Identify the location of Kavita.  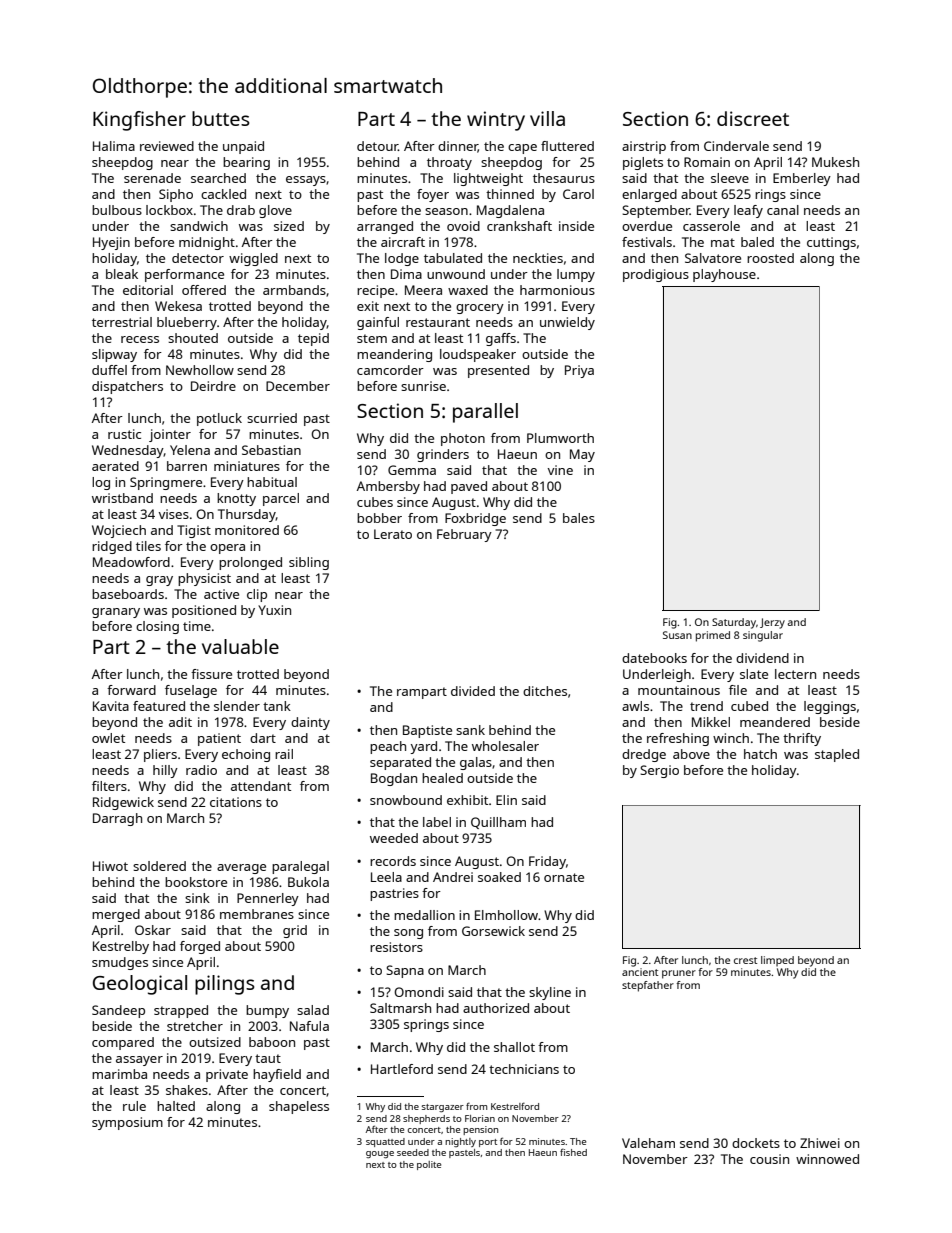
(111, 706).
